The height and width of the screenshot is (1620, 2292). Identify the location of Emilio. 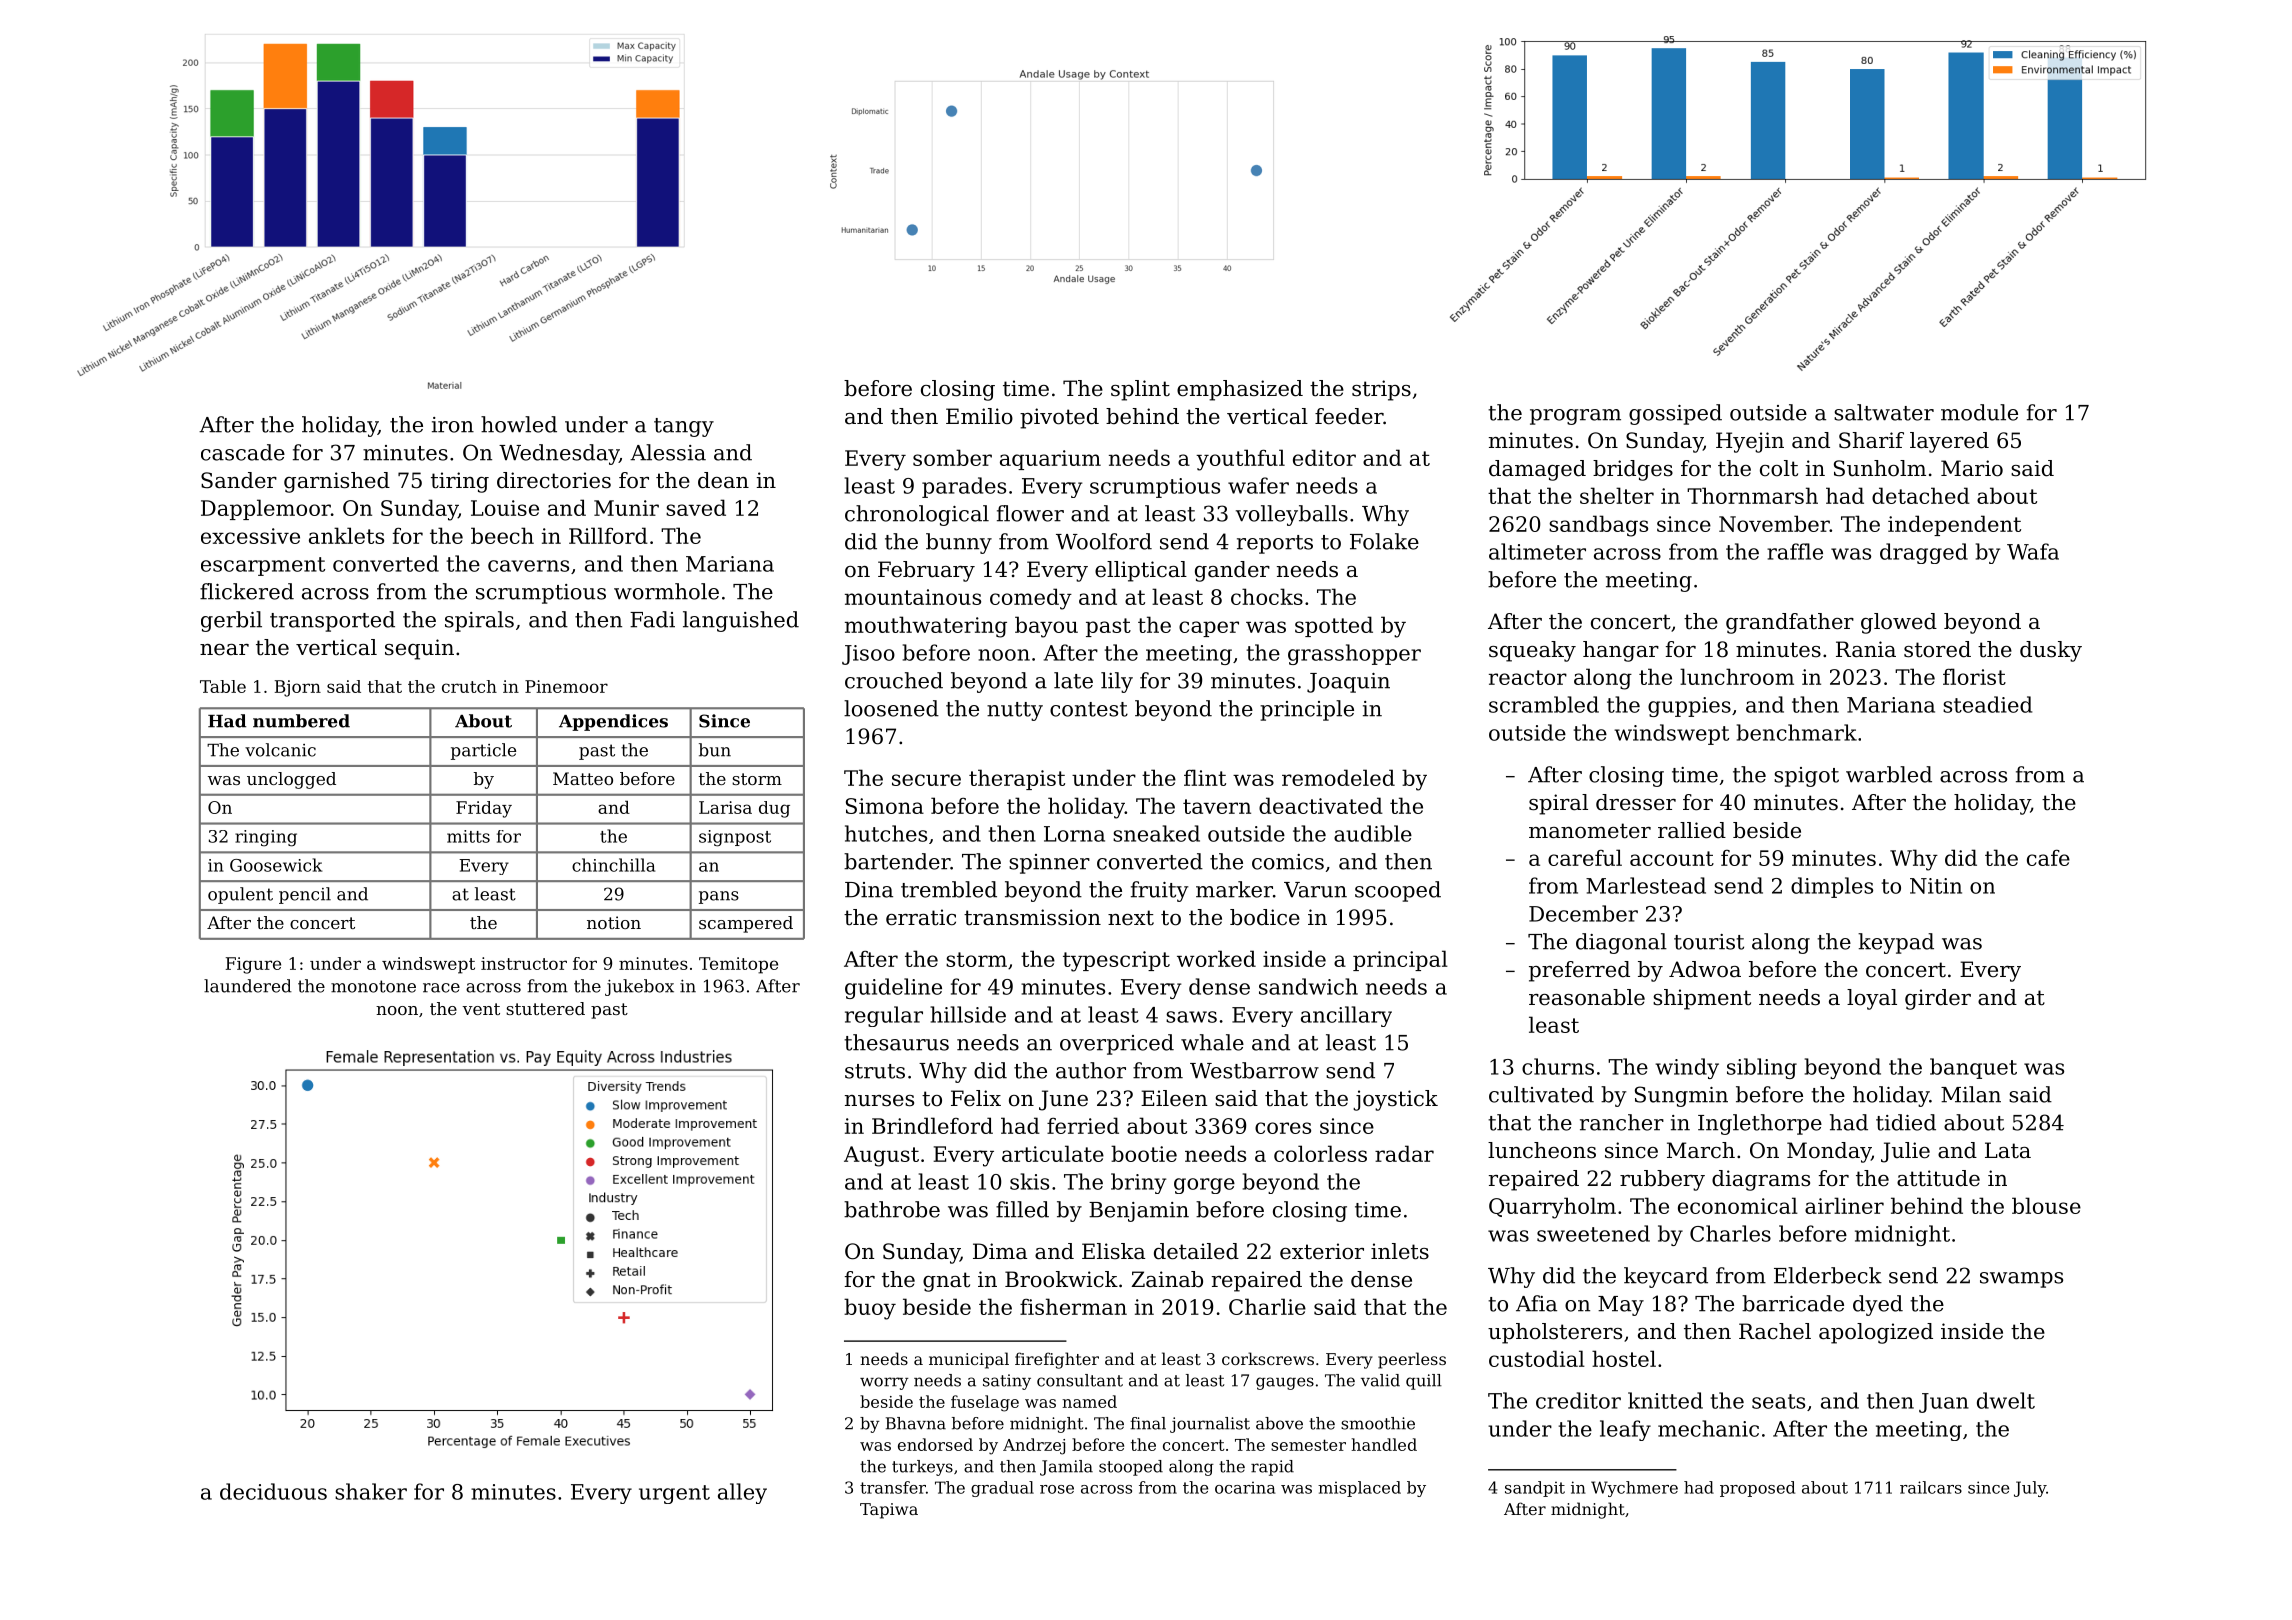
(979, 416).
